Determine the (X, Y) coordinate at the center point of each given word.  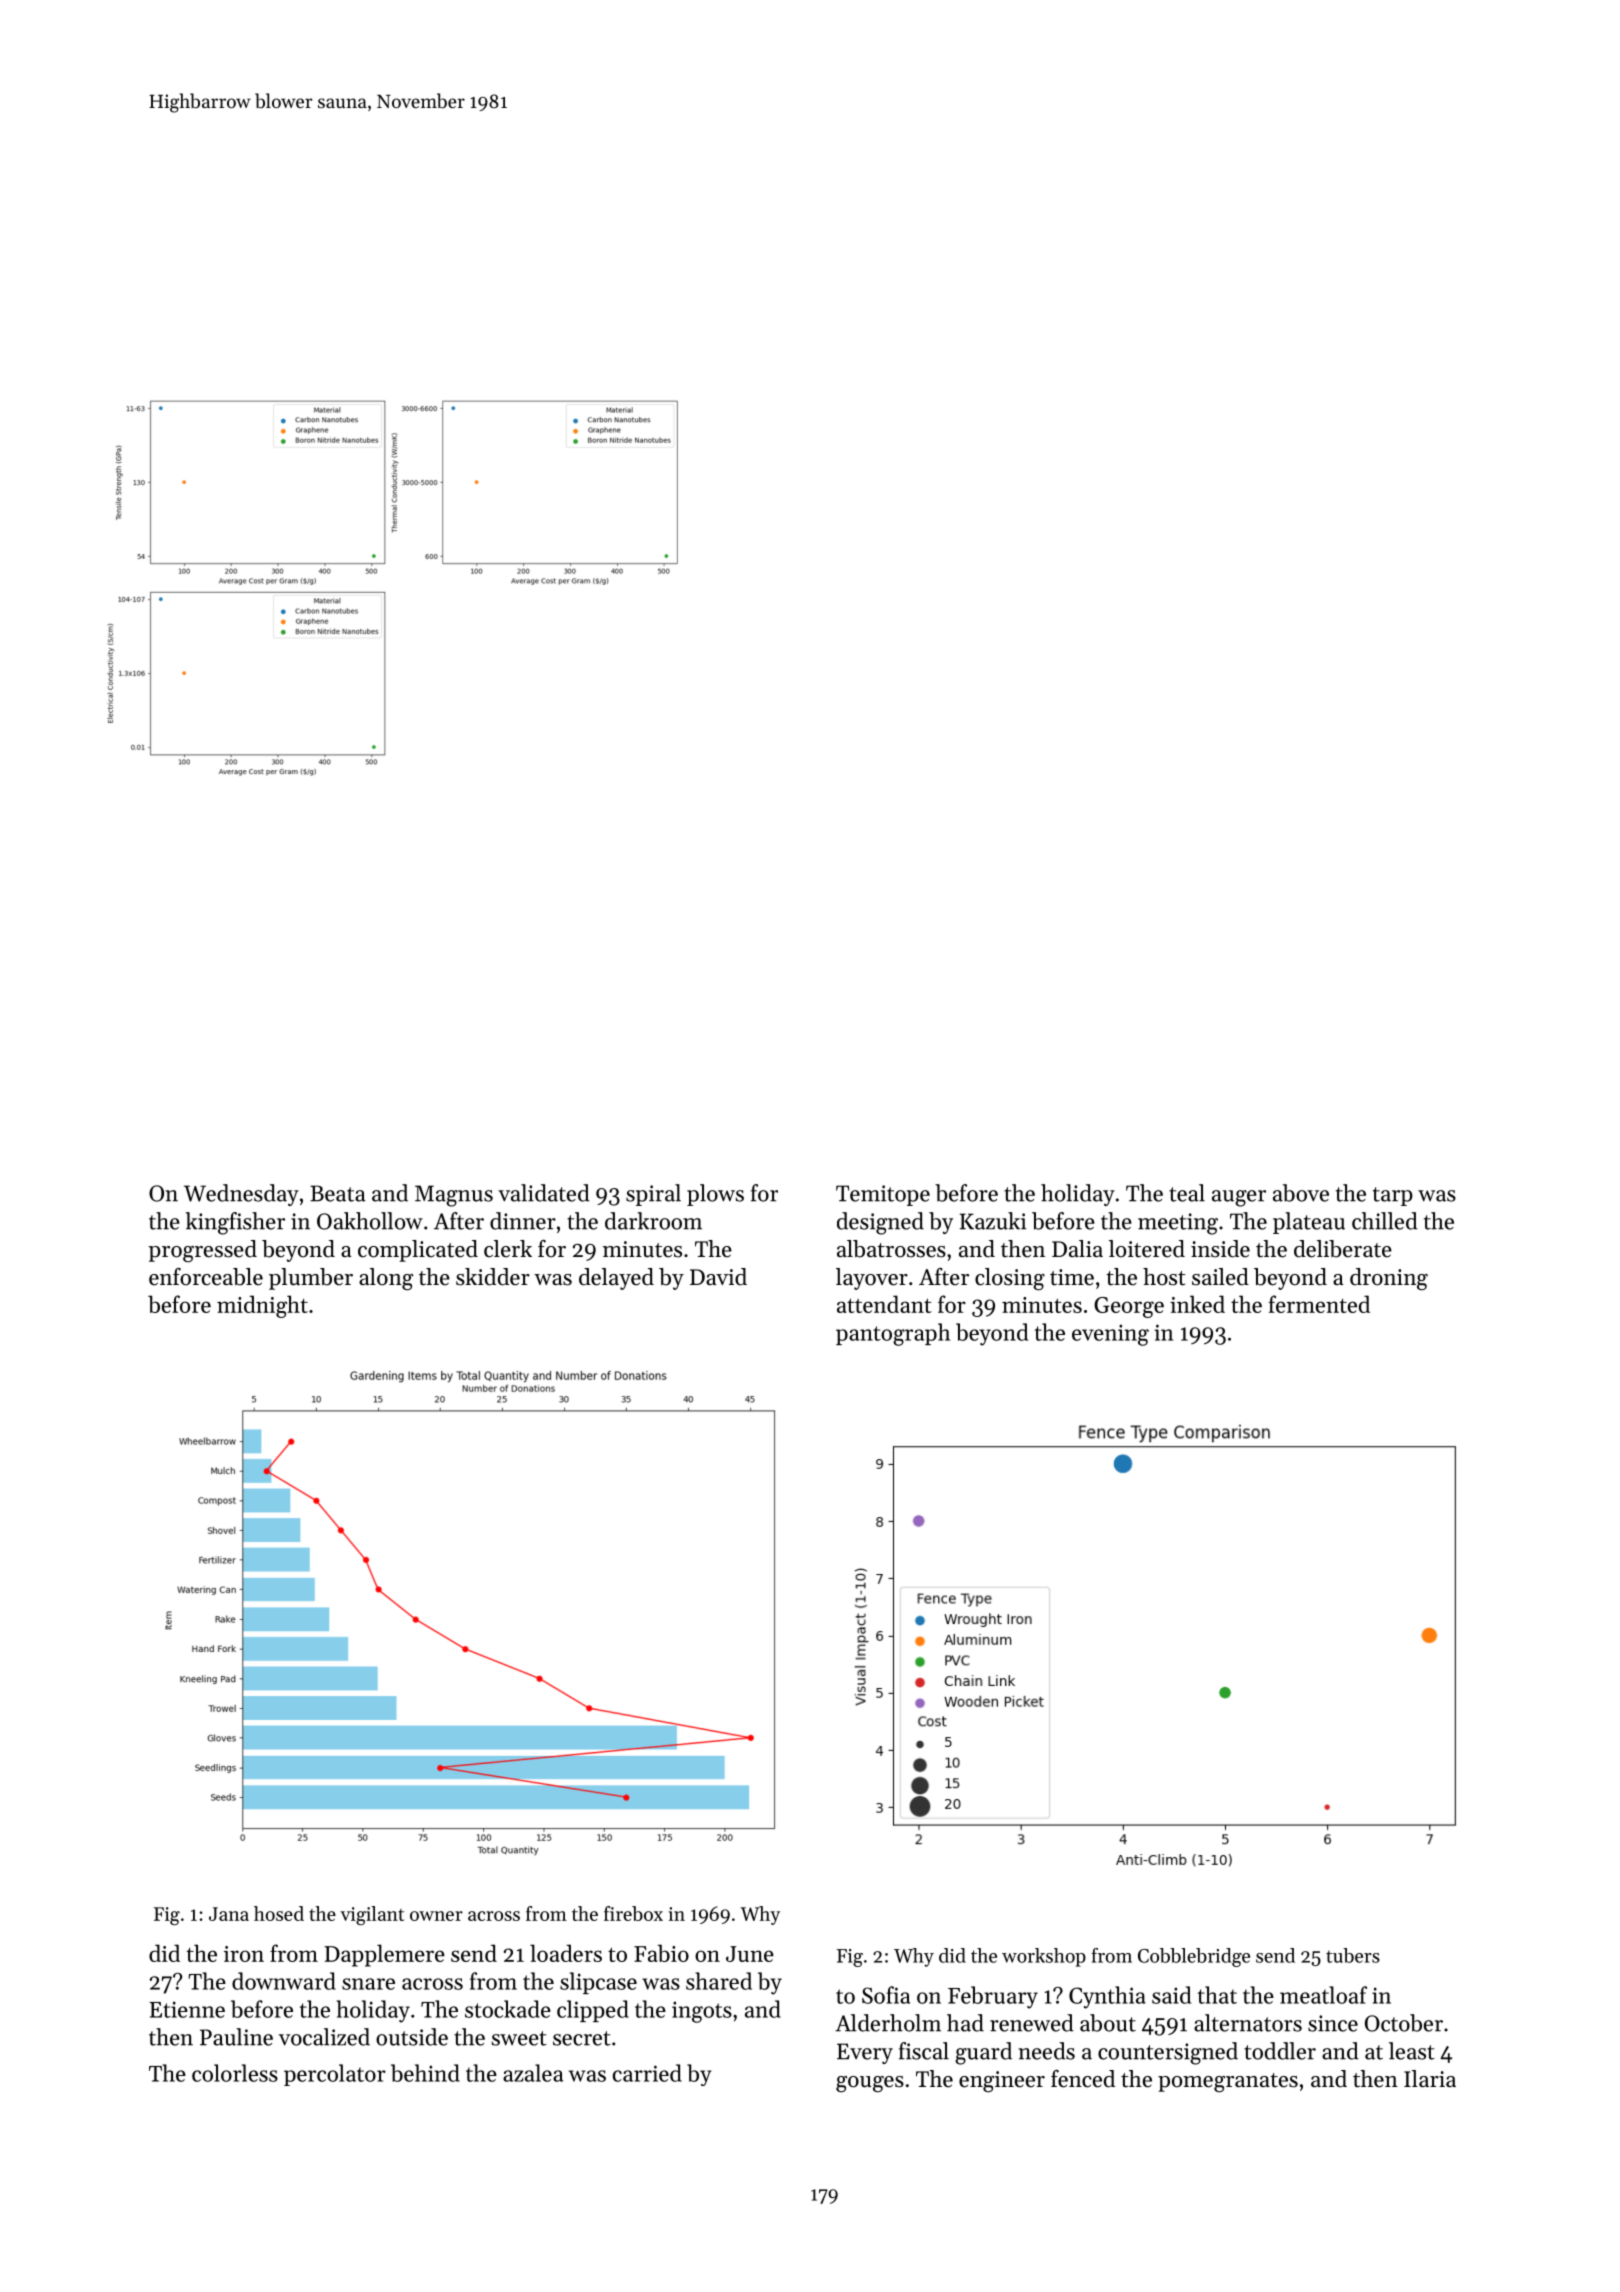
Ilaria (1430, 2078)
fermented (1319, 1304)
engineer (1002, 2081)
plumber (311, 1279)
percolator (335, 2075)
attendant (884, 1304)
